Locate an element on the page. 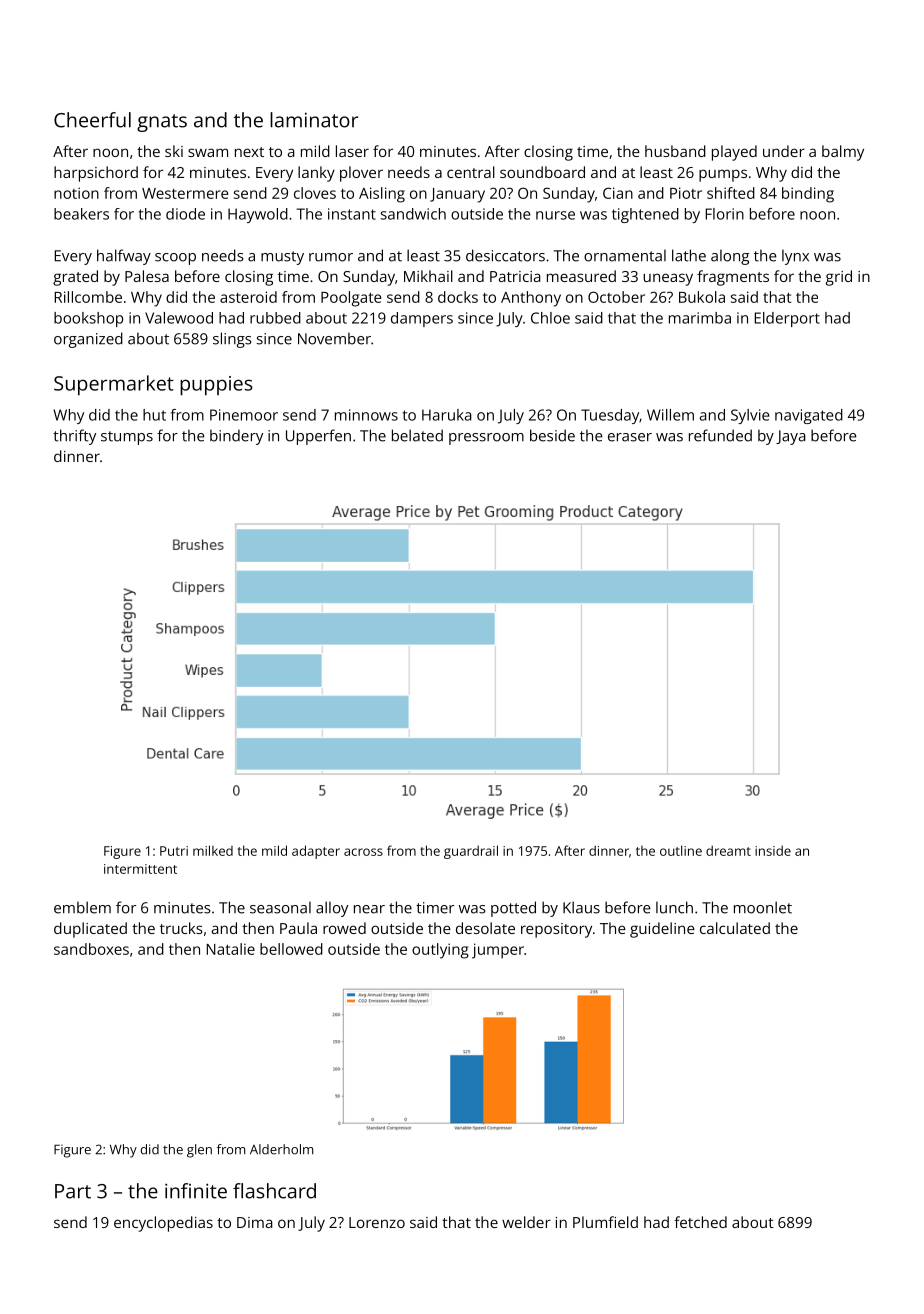  adapter is located at coordinates (316, 852).
